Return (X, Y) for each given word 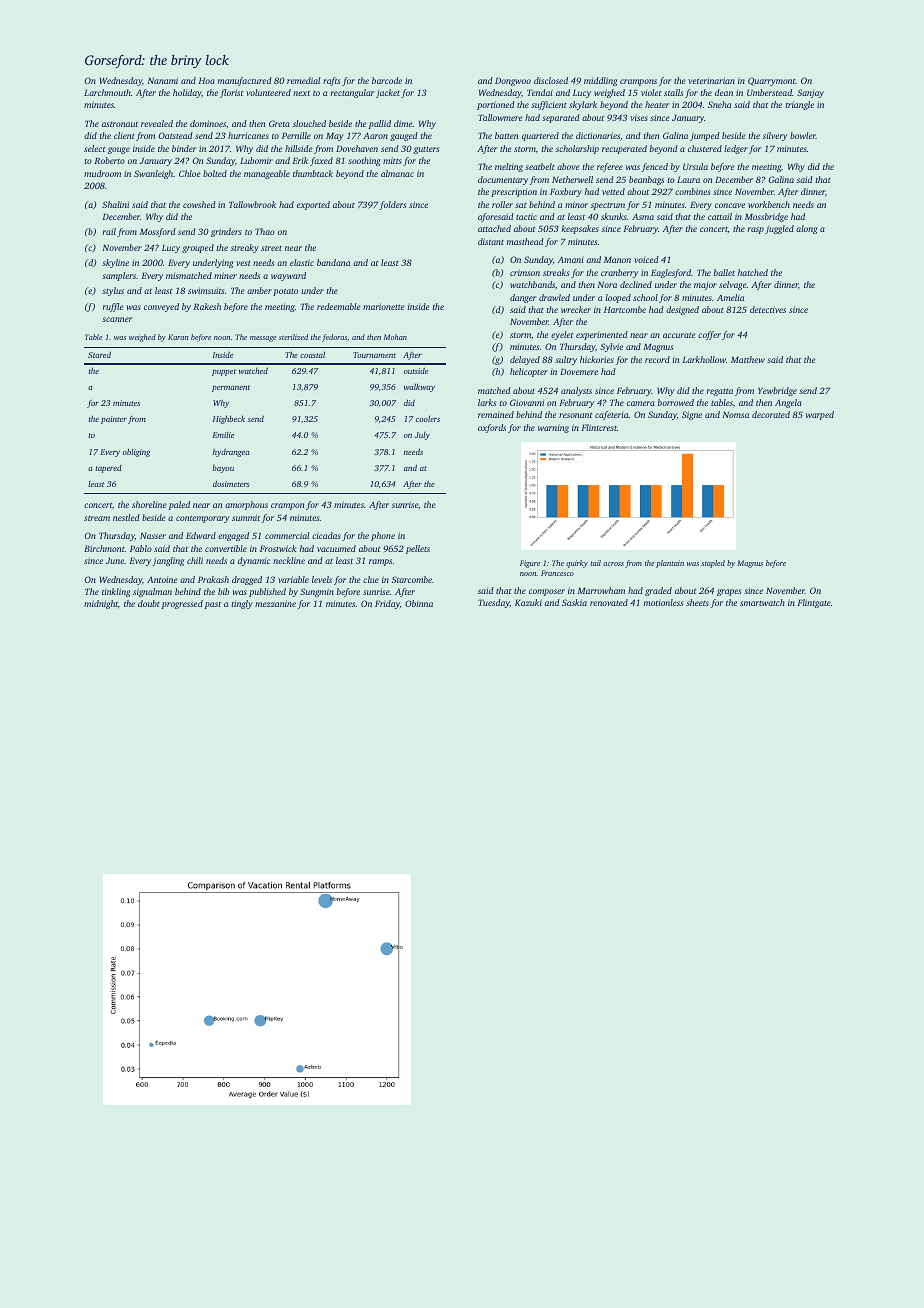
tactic (526, 216)
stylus (113, 291)
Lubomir (256, 160)
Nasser (153, 535)
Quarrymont (772, 81)
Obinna (419, 603)
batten (506, 135)
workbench (769, 204)
